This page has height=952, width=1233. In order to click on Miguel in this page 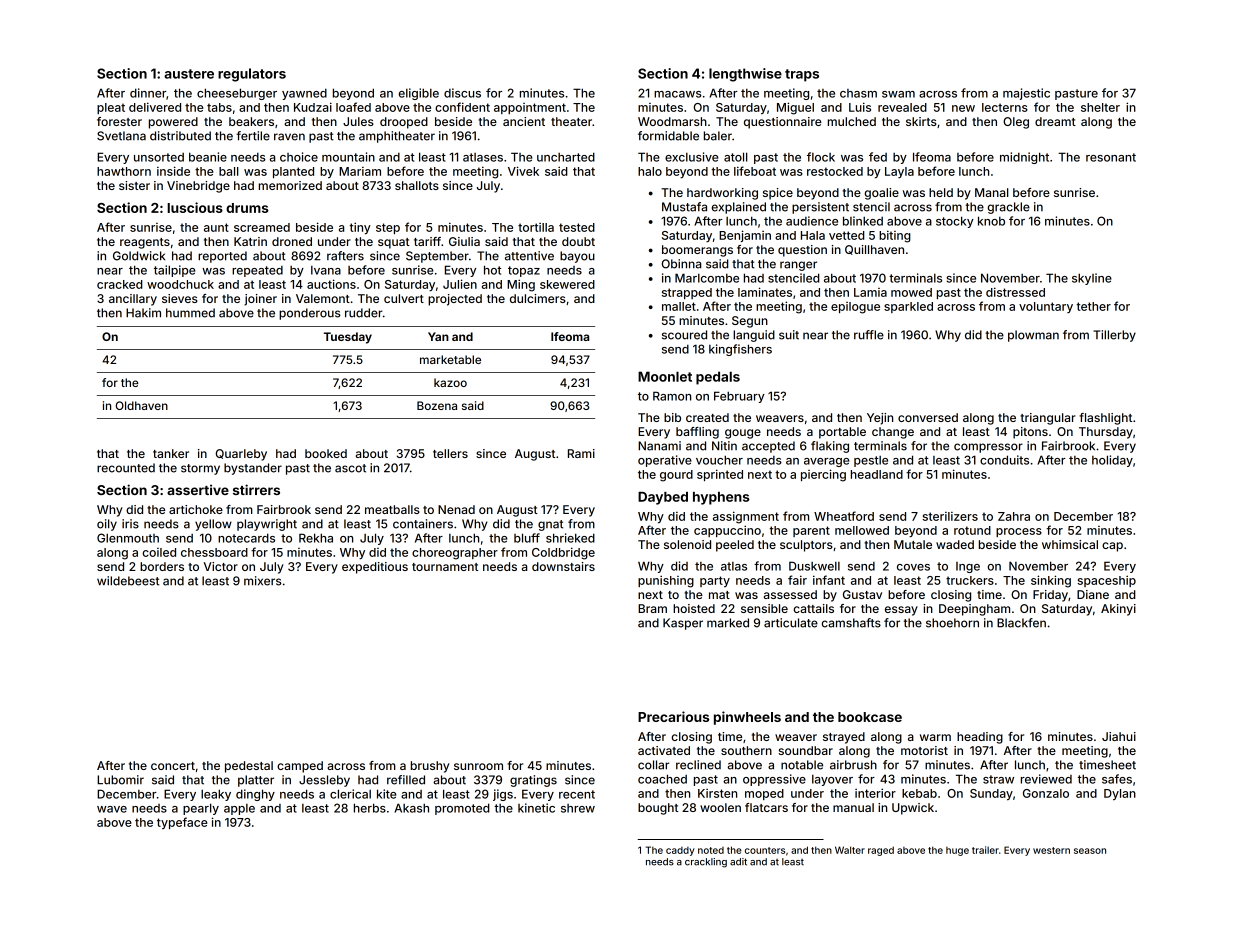, I will do `click(795, 108)`.
